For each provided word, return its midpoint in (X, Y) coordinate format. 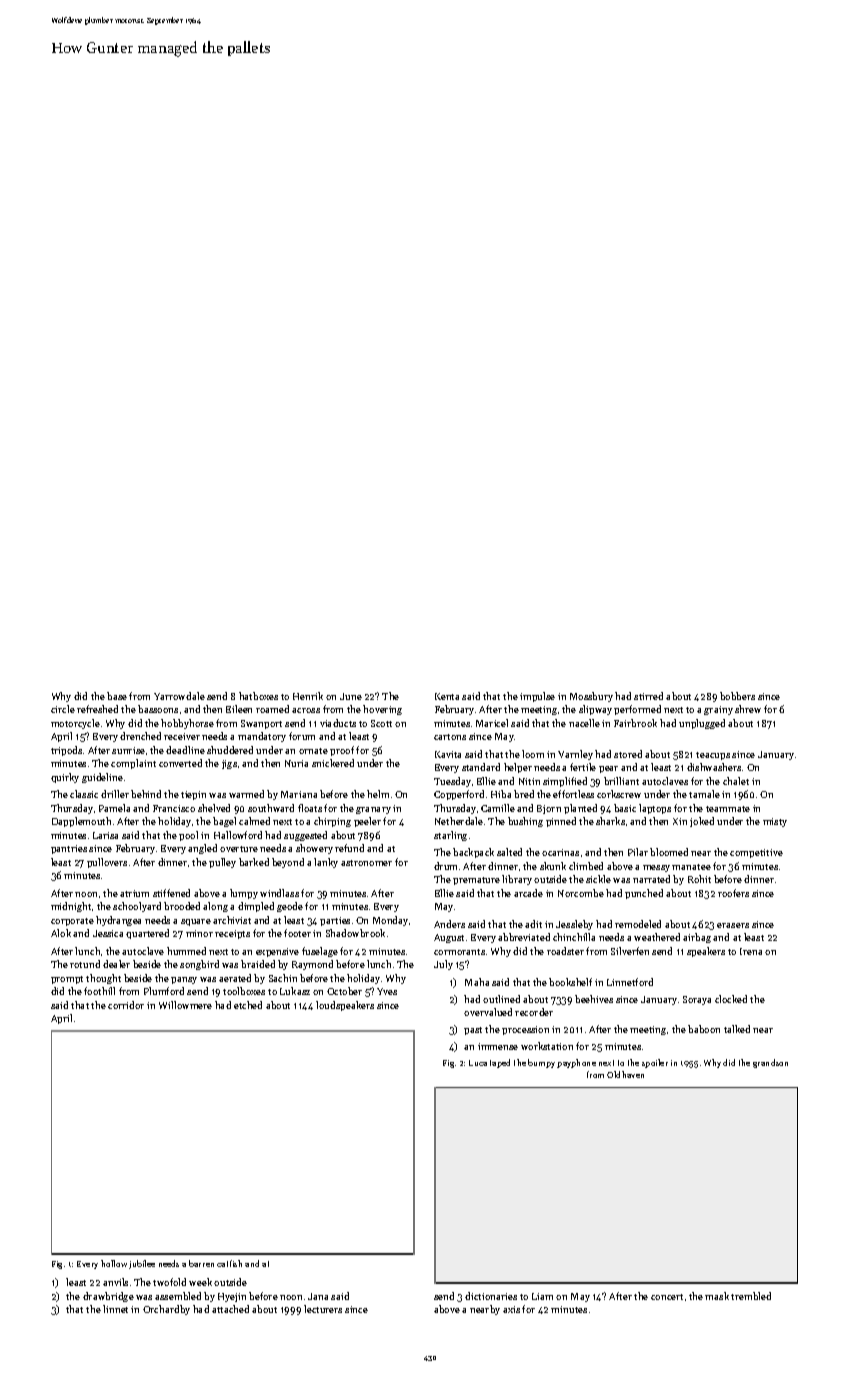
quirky (65, 778)
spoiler (655, 1063)
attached (230, 1309)
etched (248, 1005)
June (351, 696)
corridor (126, 1005)
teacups (713, 756)
